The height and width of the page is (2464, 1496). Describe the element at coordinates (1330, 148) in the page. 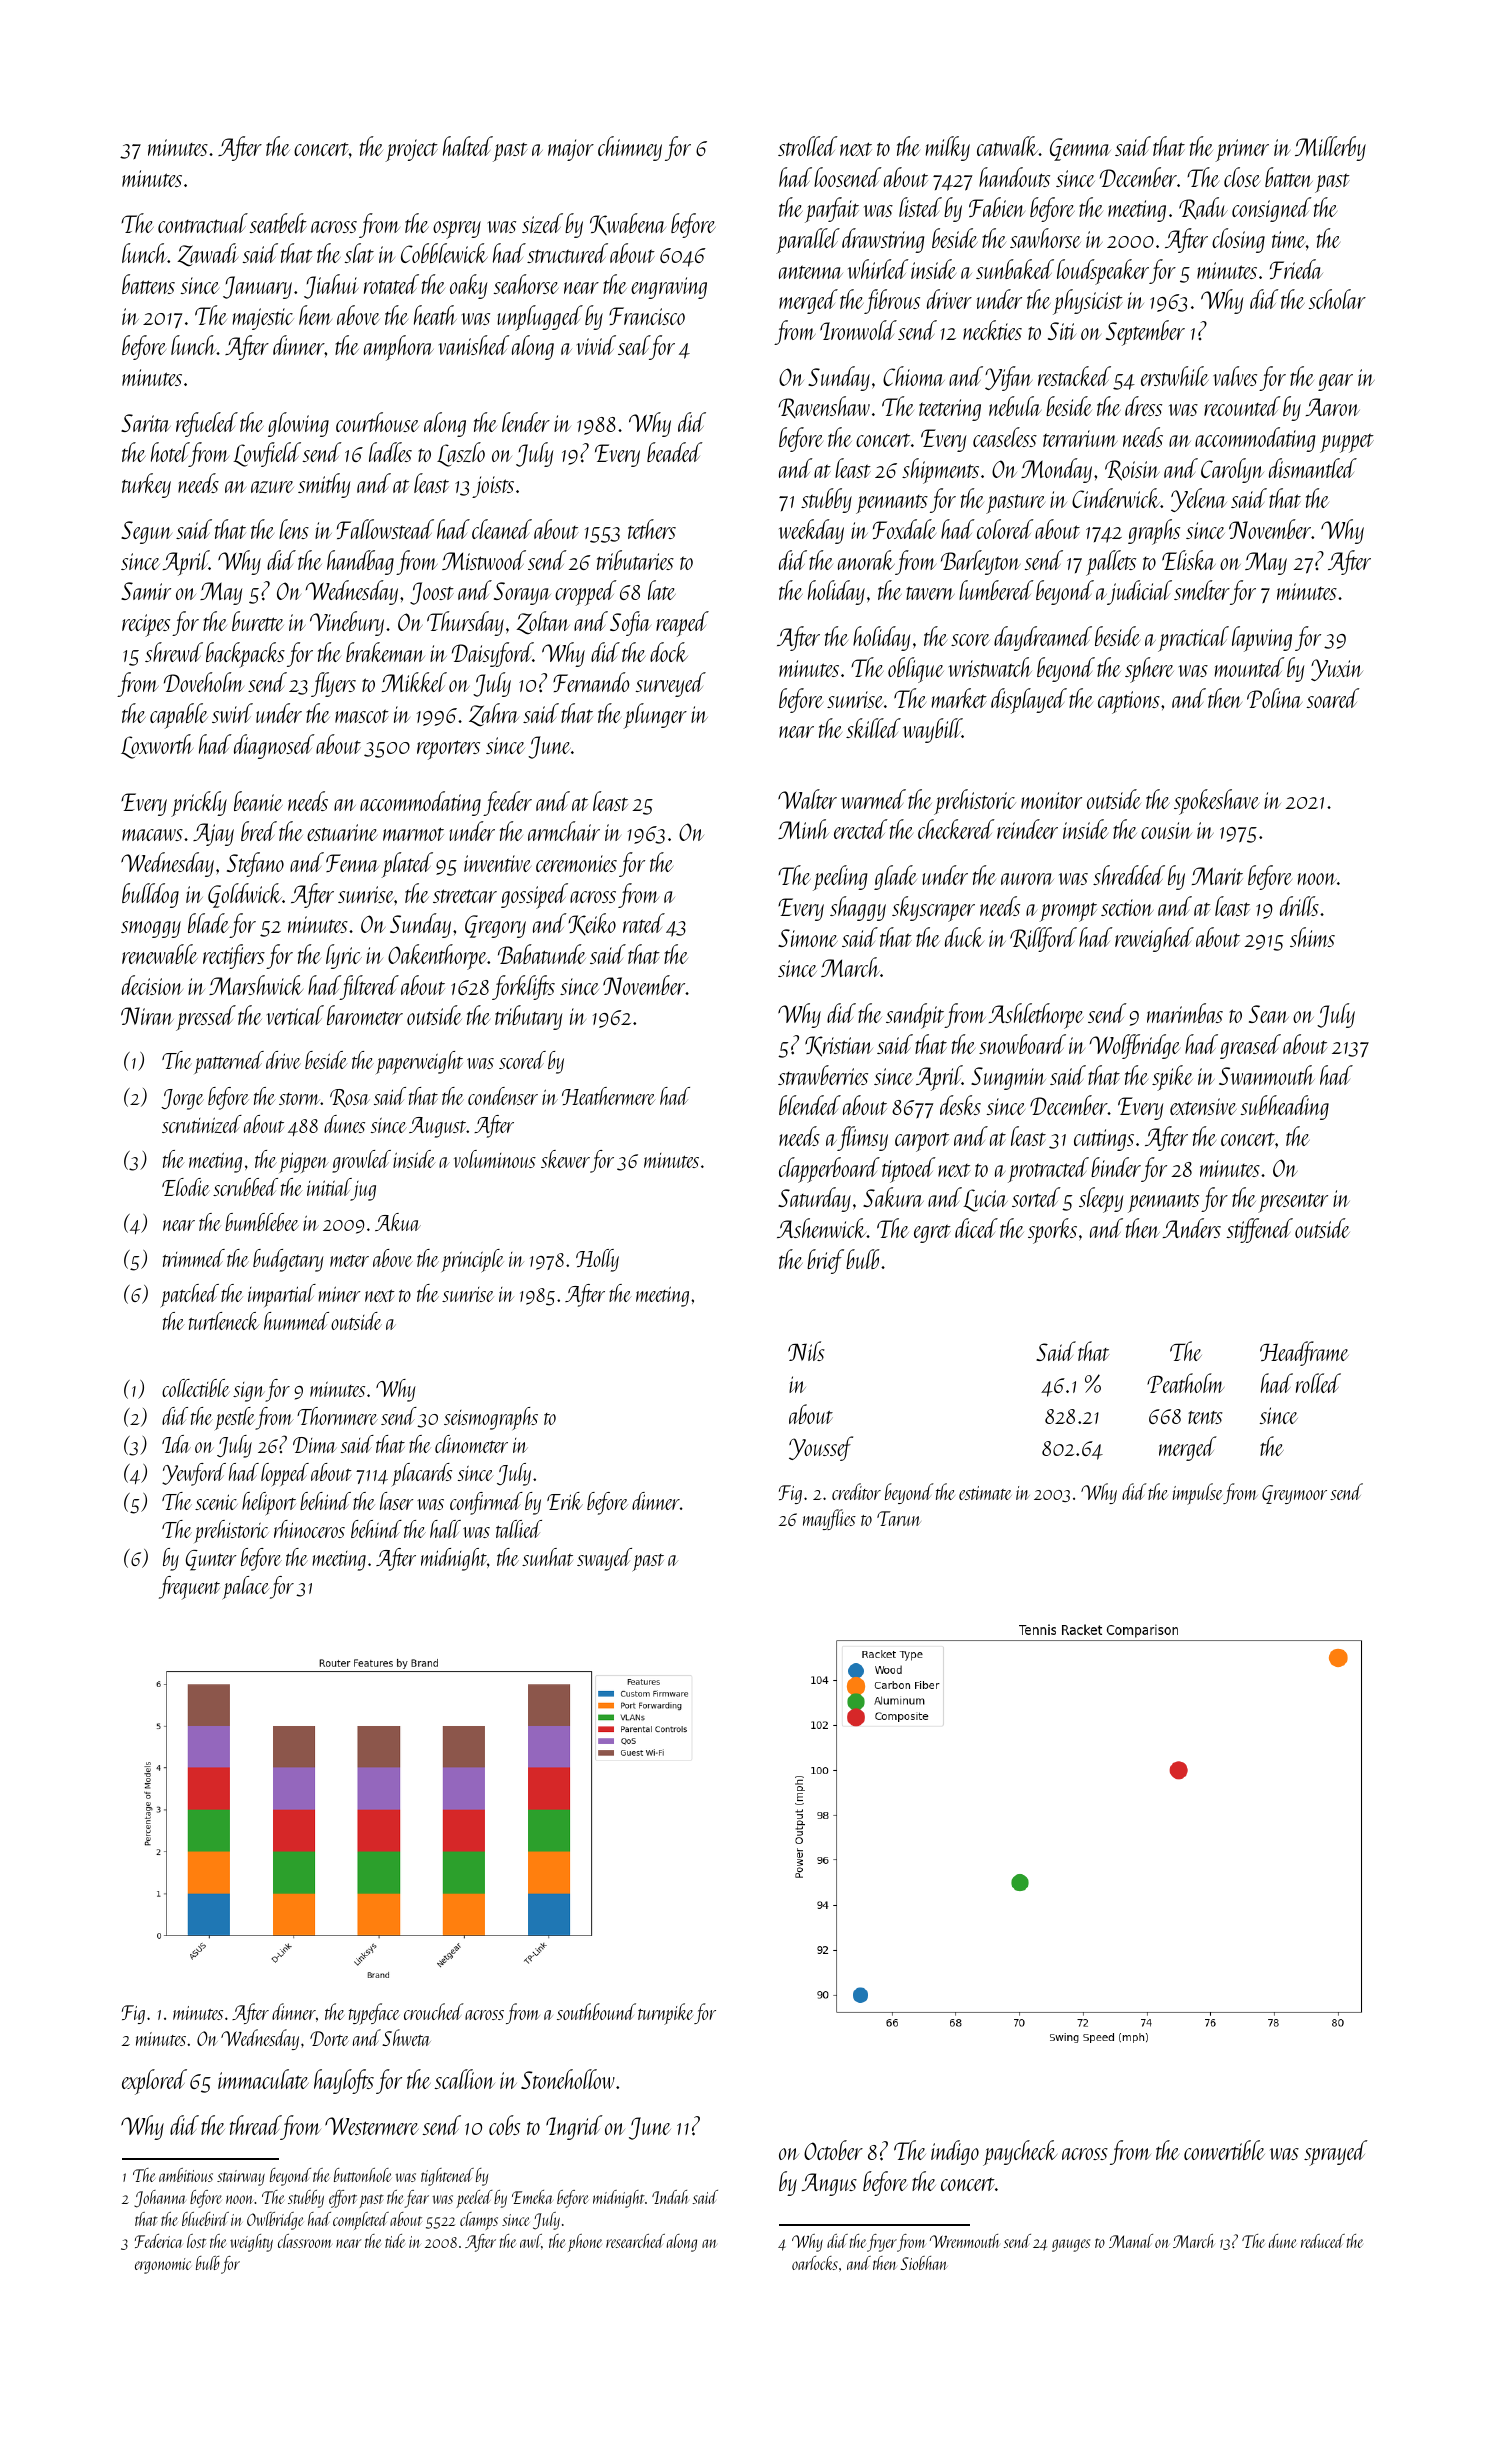

I see `Millerby` at that location.
